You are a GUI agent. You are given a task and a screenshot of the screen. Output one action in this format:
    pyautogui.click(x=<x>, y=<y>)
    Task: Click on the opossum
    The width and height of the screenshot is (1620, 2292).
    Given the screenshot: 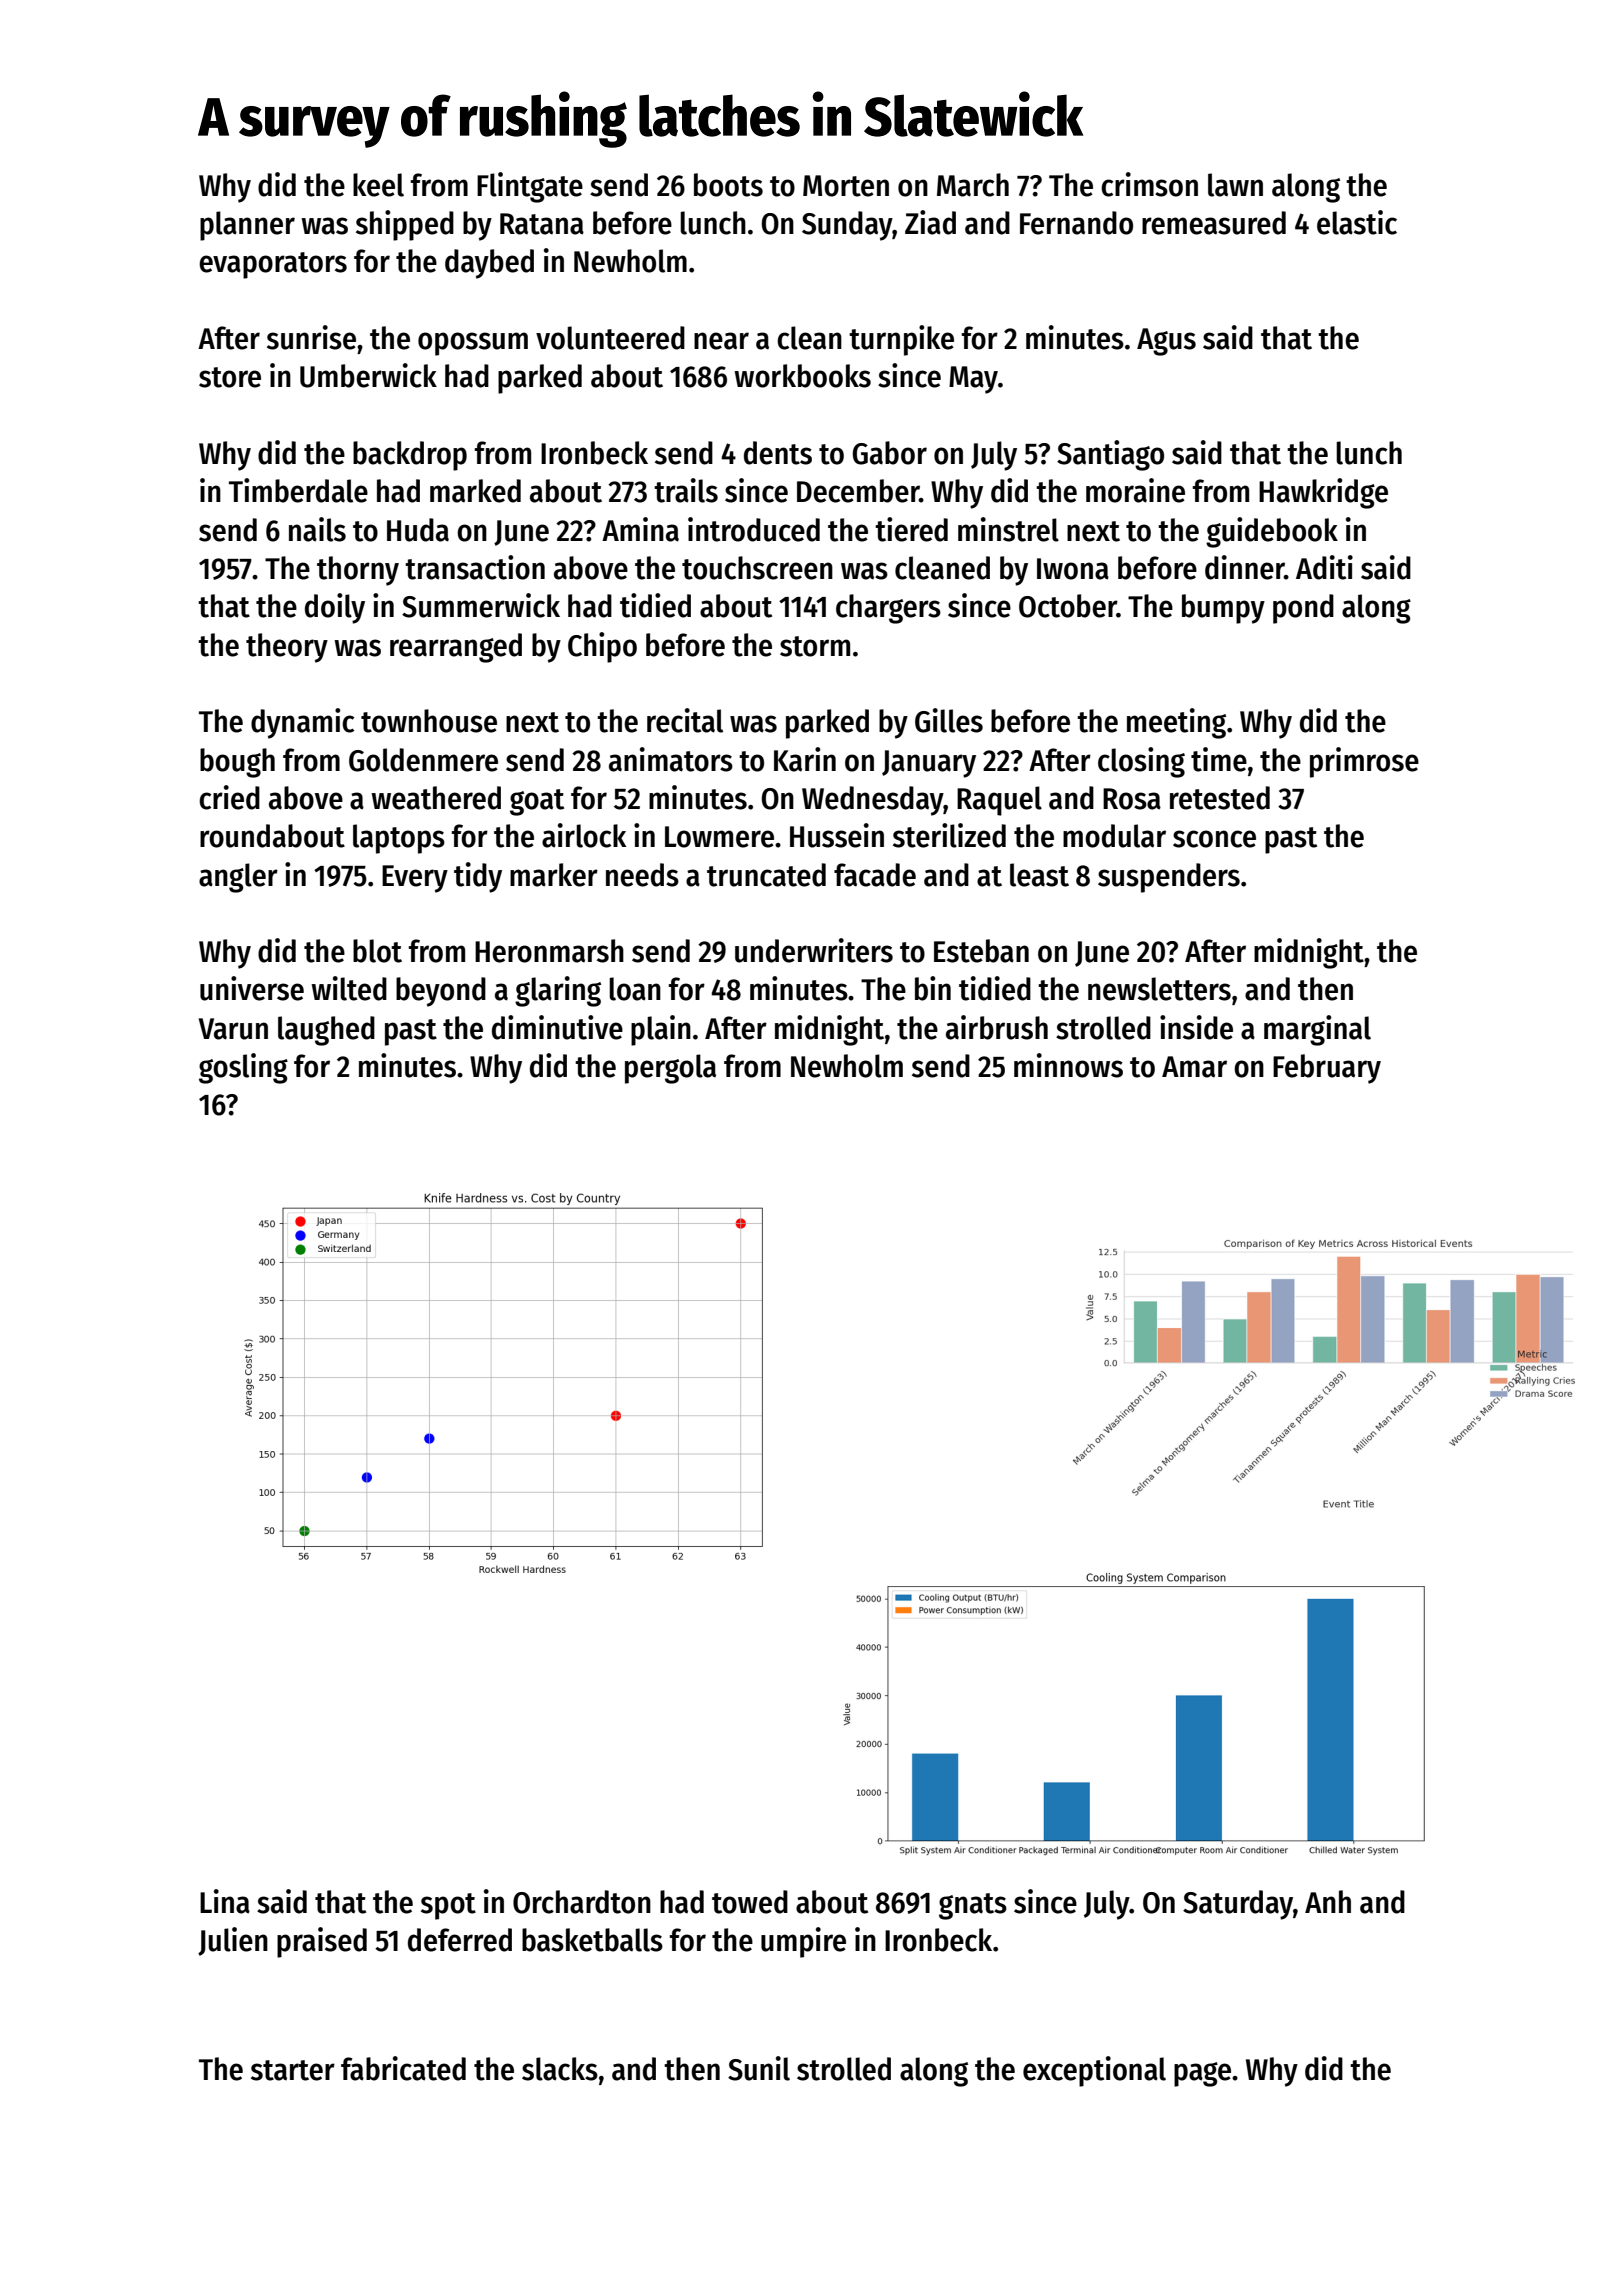 What is the action you would take?
    pyautogui.click(x=473, y=344)
